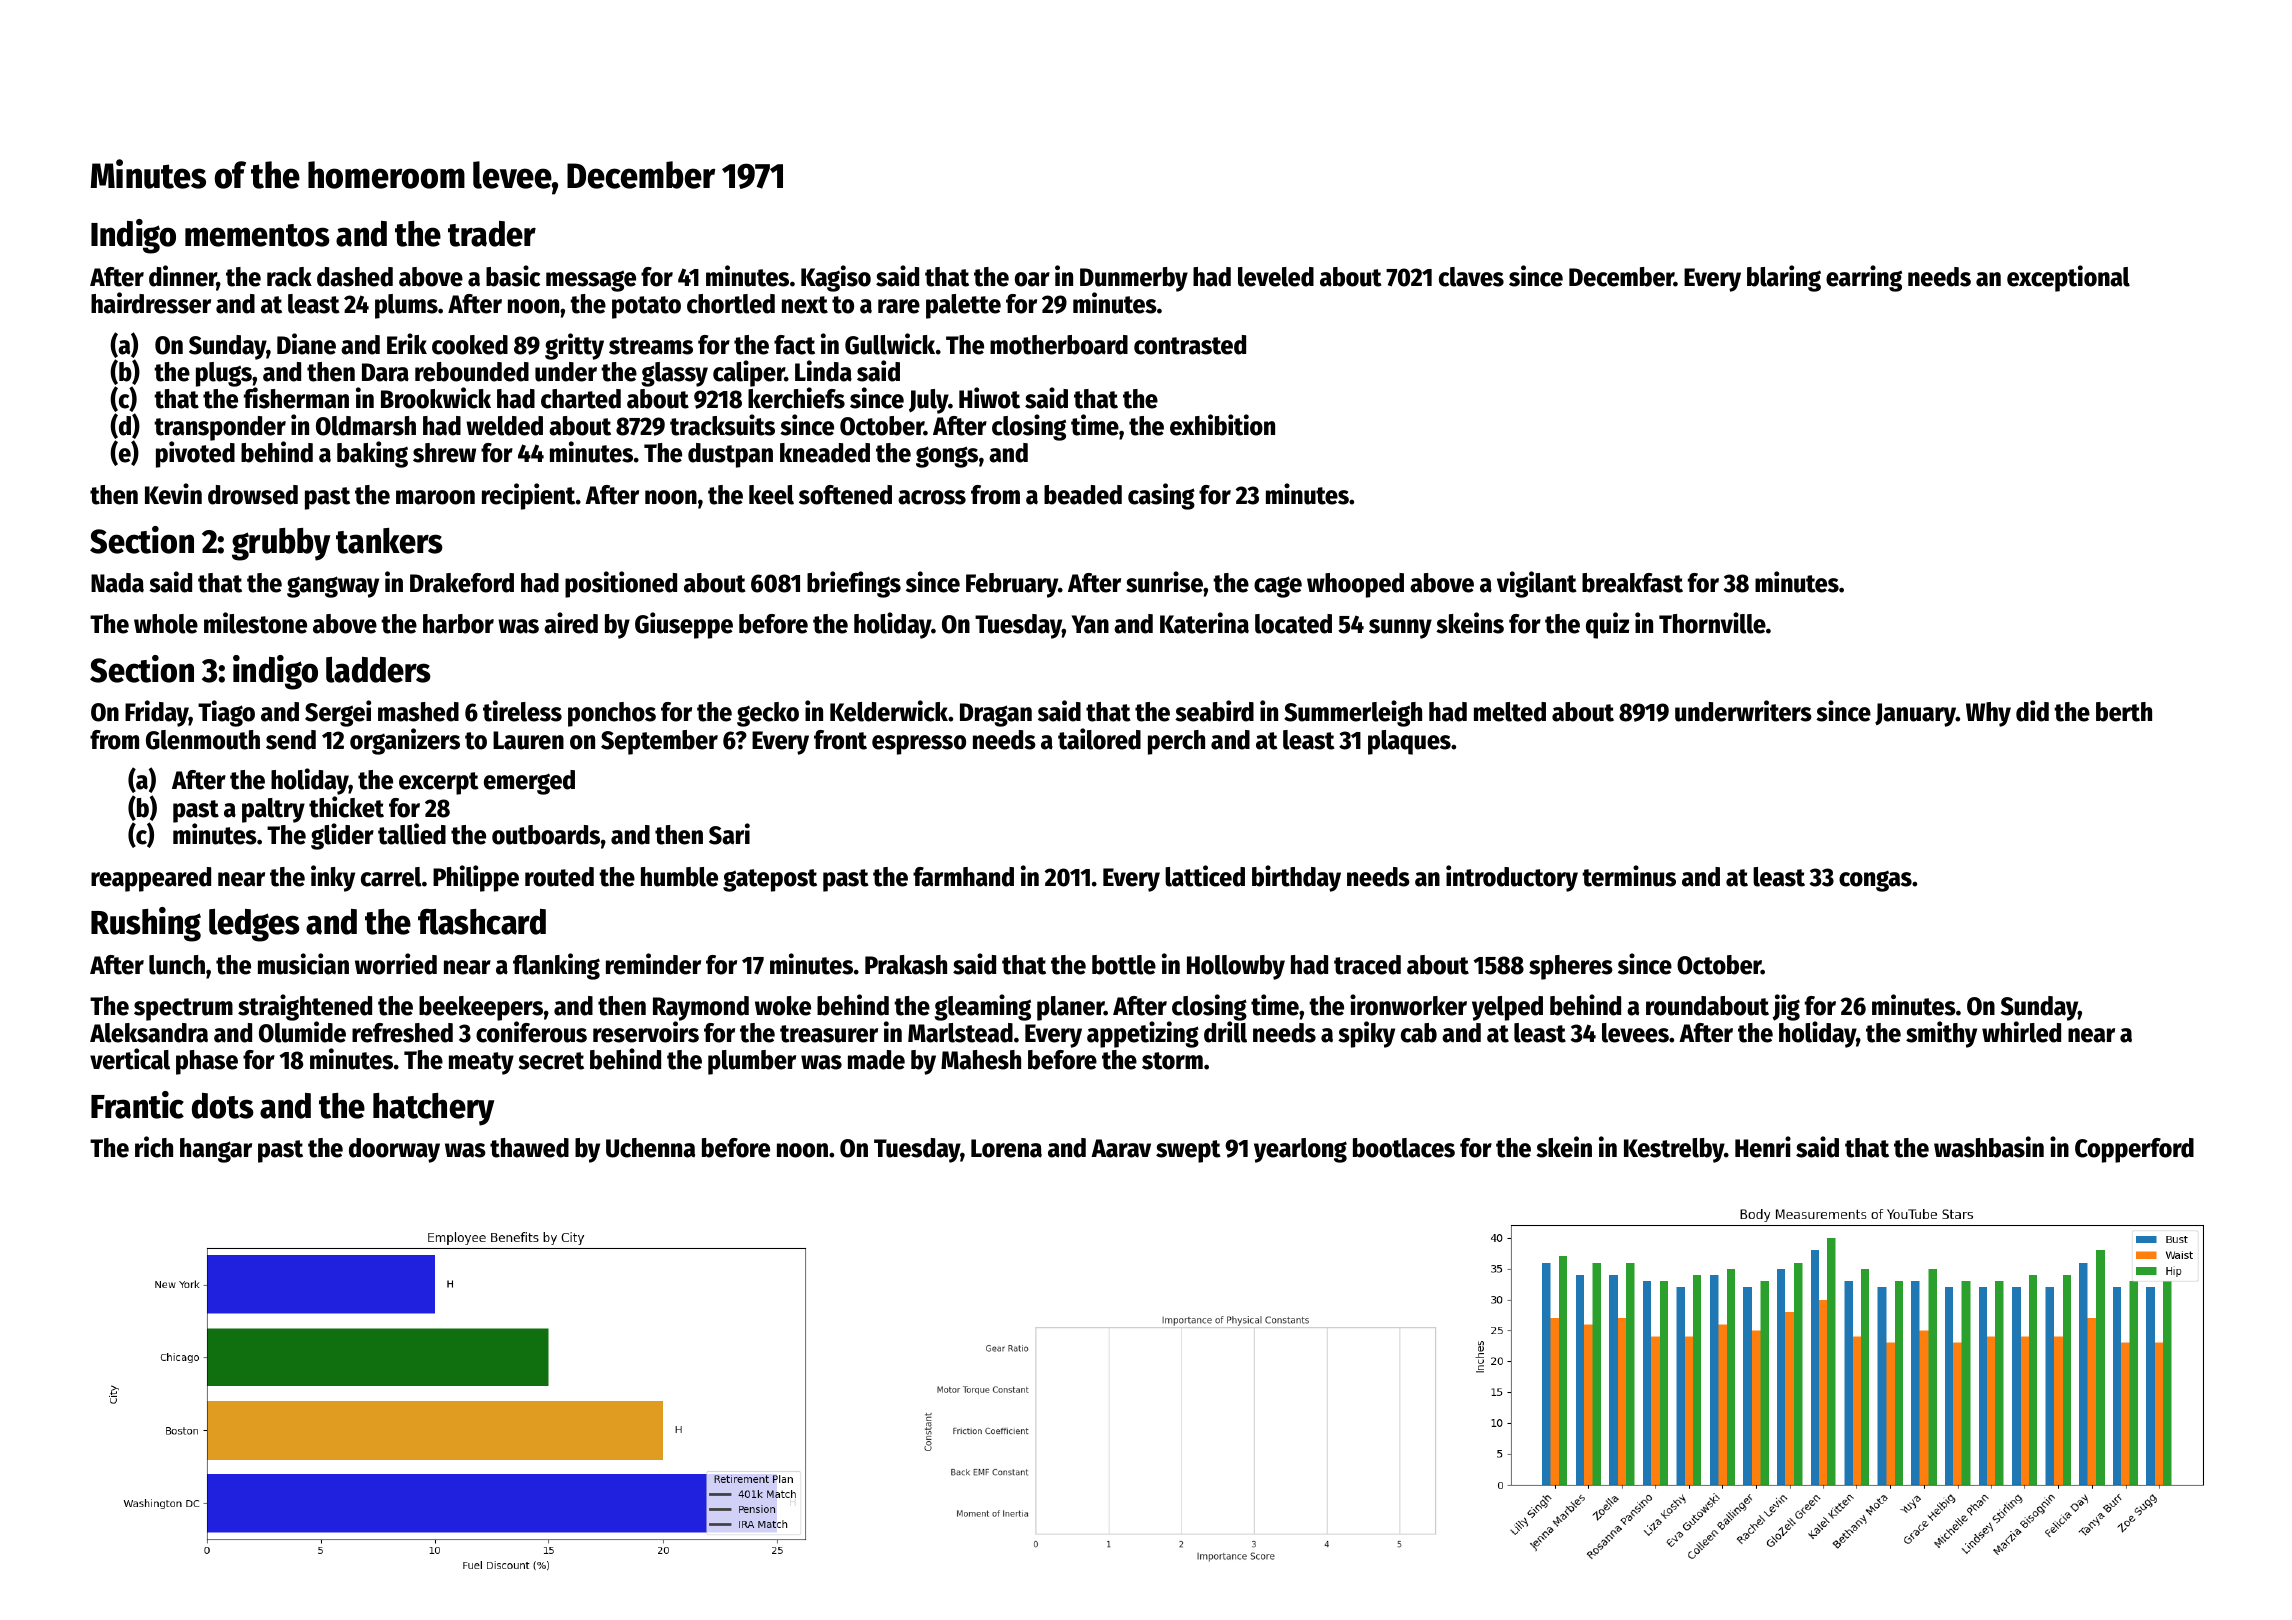  Describe the element at coordinates (529, 782) in the document. I see `emerged` at that location.
